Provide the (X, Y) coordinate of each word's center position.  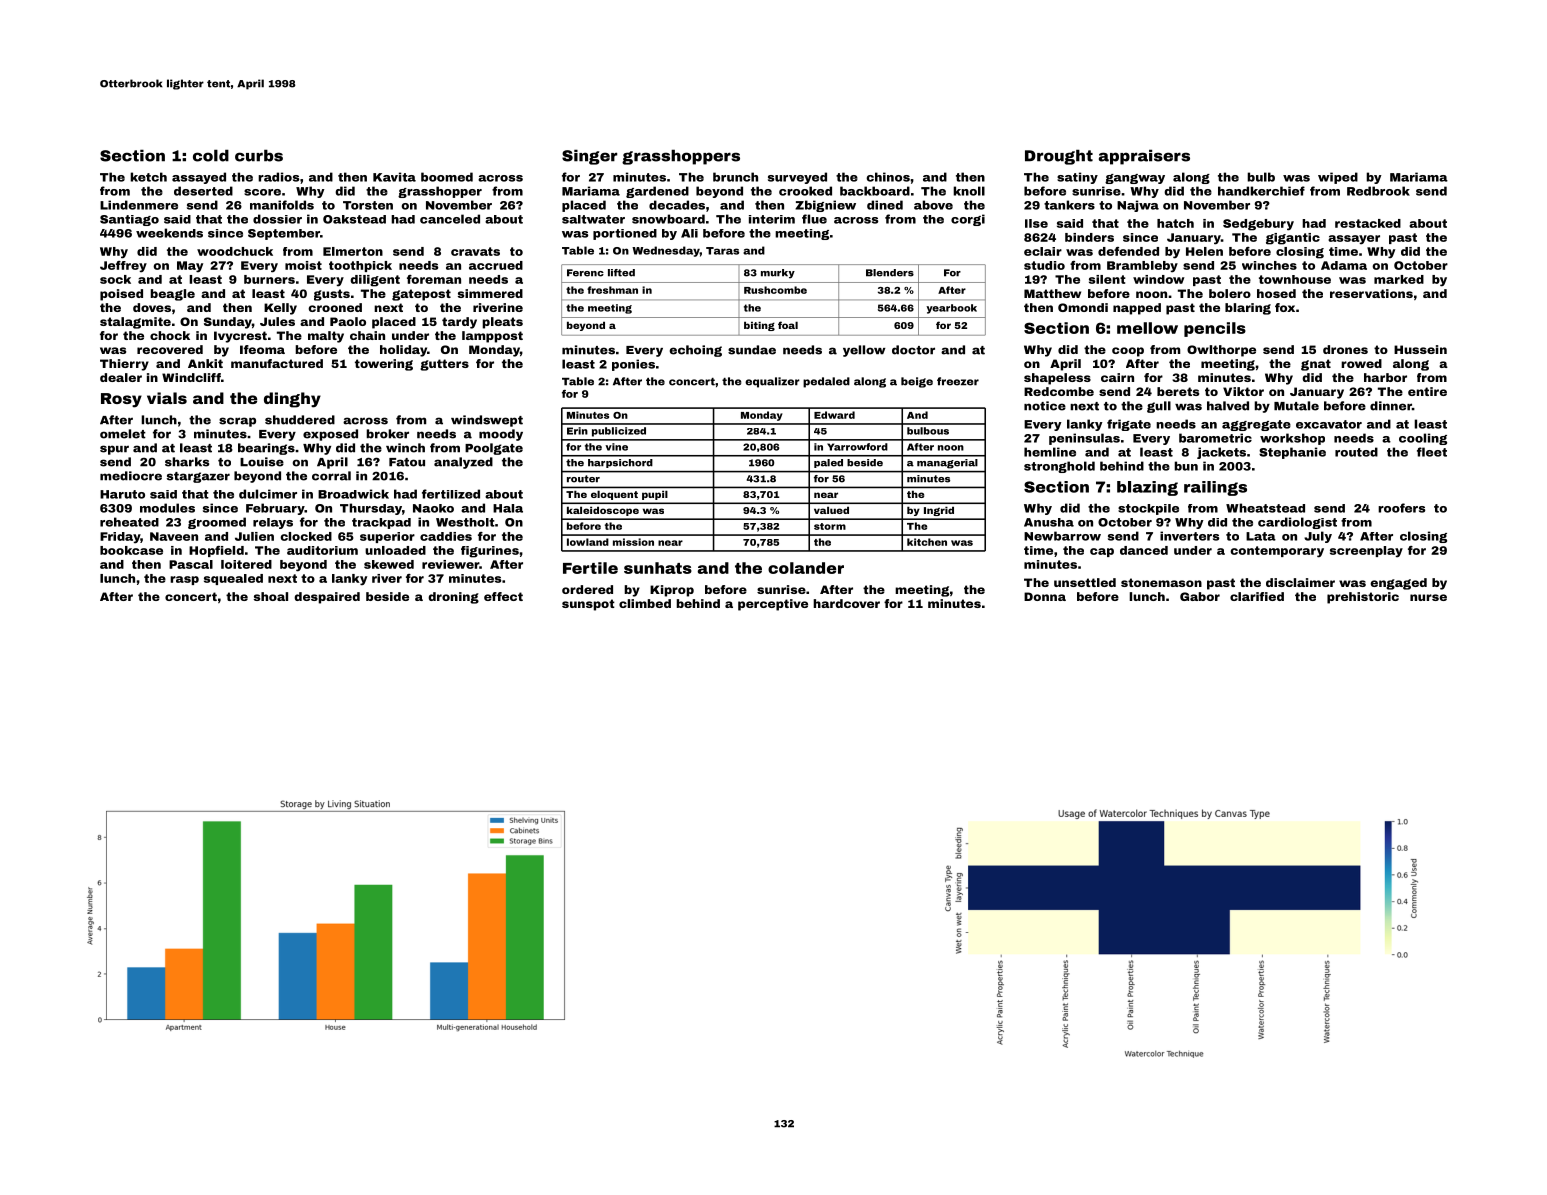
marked (1399, 279)
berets (1178, 391)
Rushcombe (775, 290)
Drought (1059, 157)
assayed (199, 178)
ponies (633, 365)
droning (453, 598)
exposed (330, 435)
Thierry (124, 365)
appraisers (1144, 157)
